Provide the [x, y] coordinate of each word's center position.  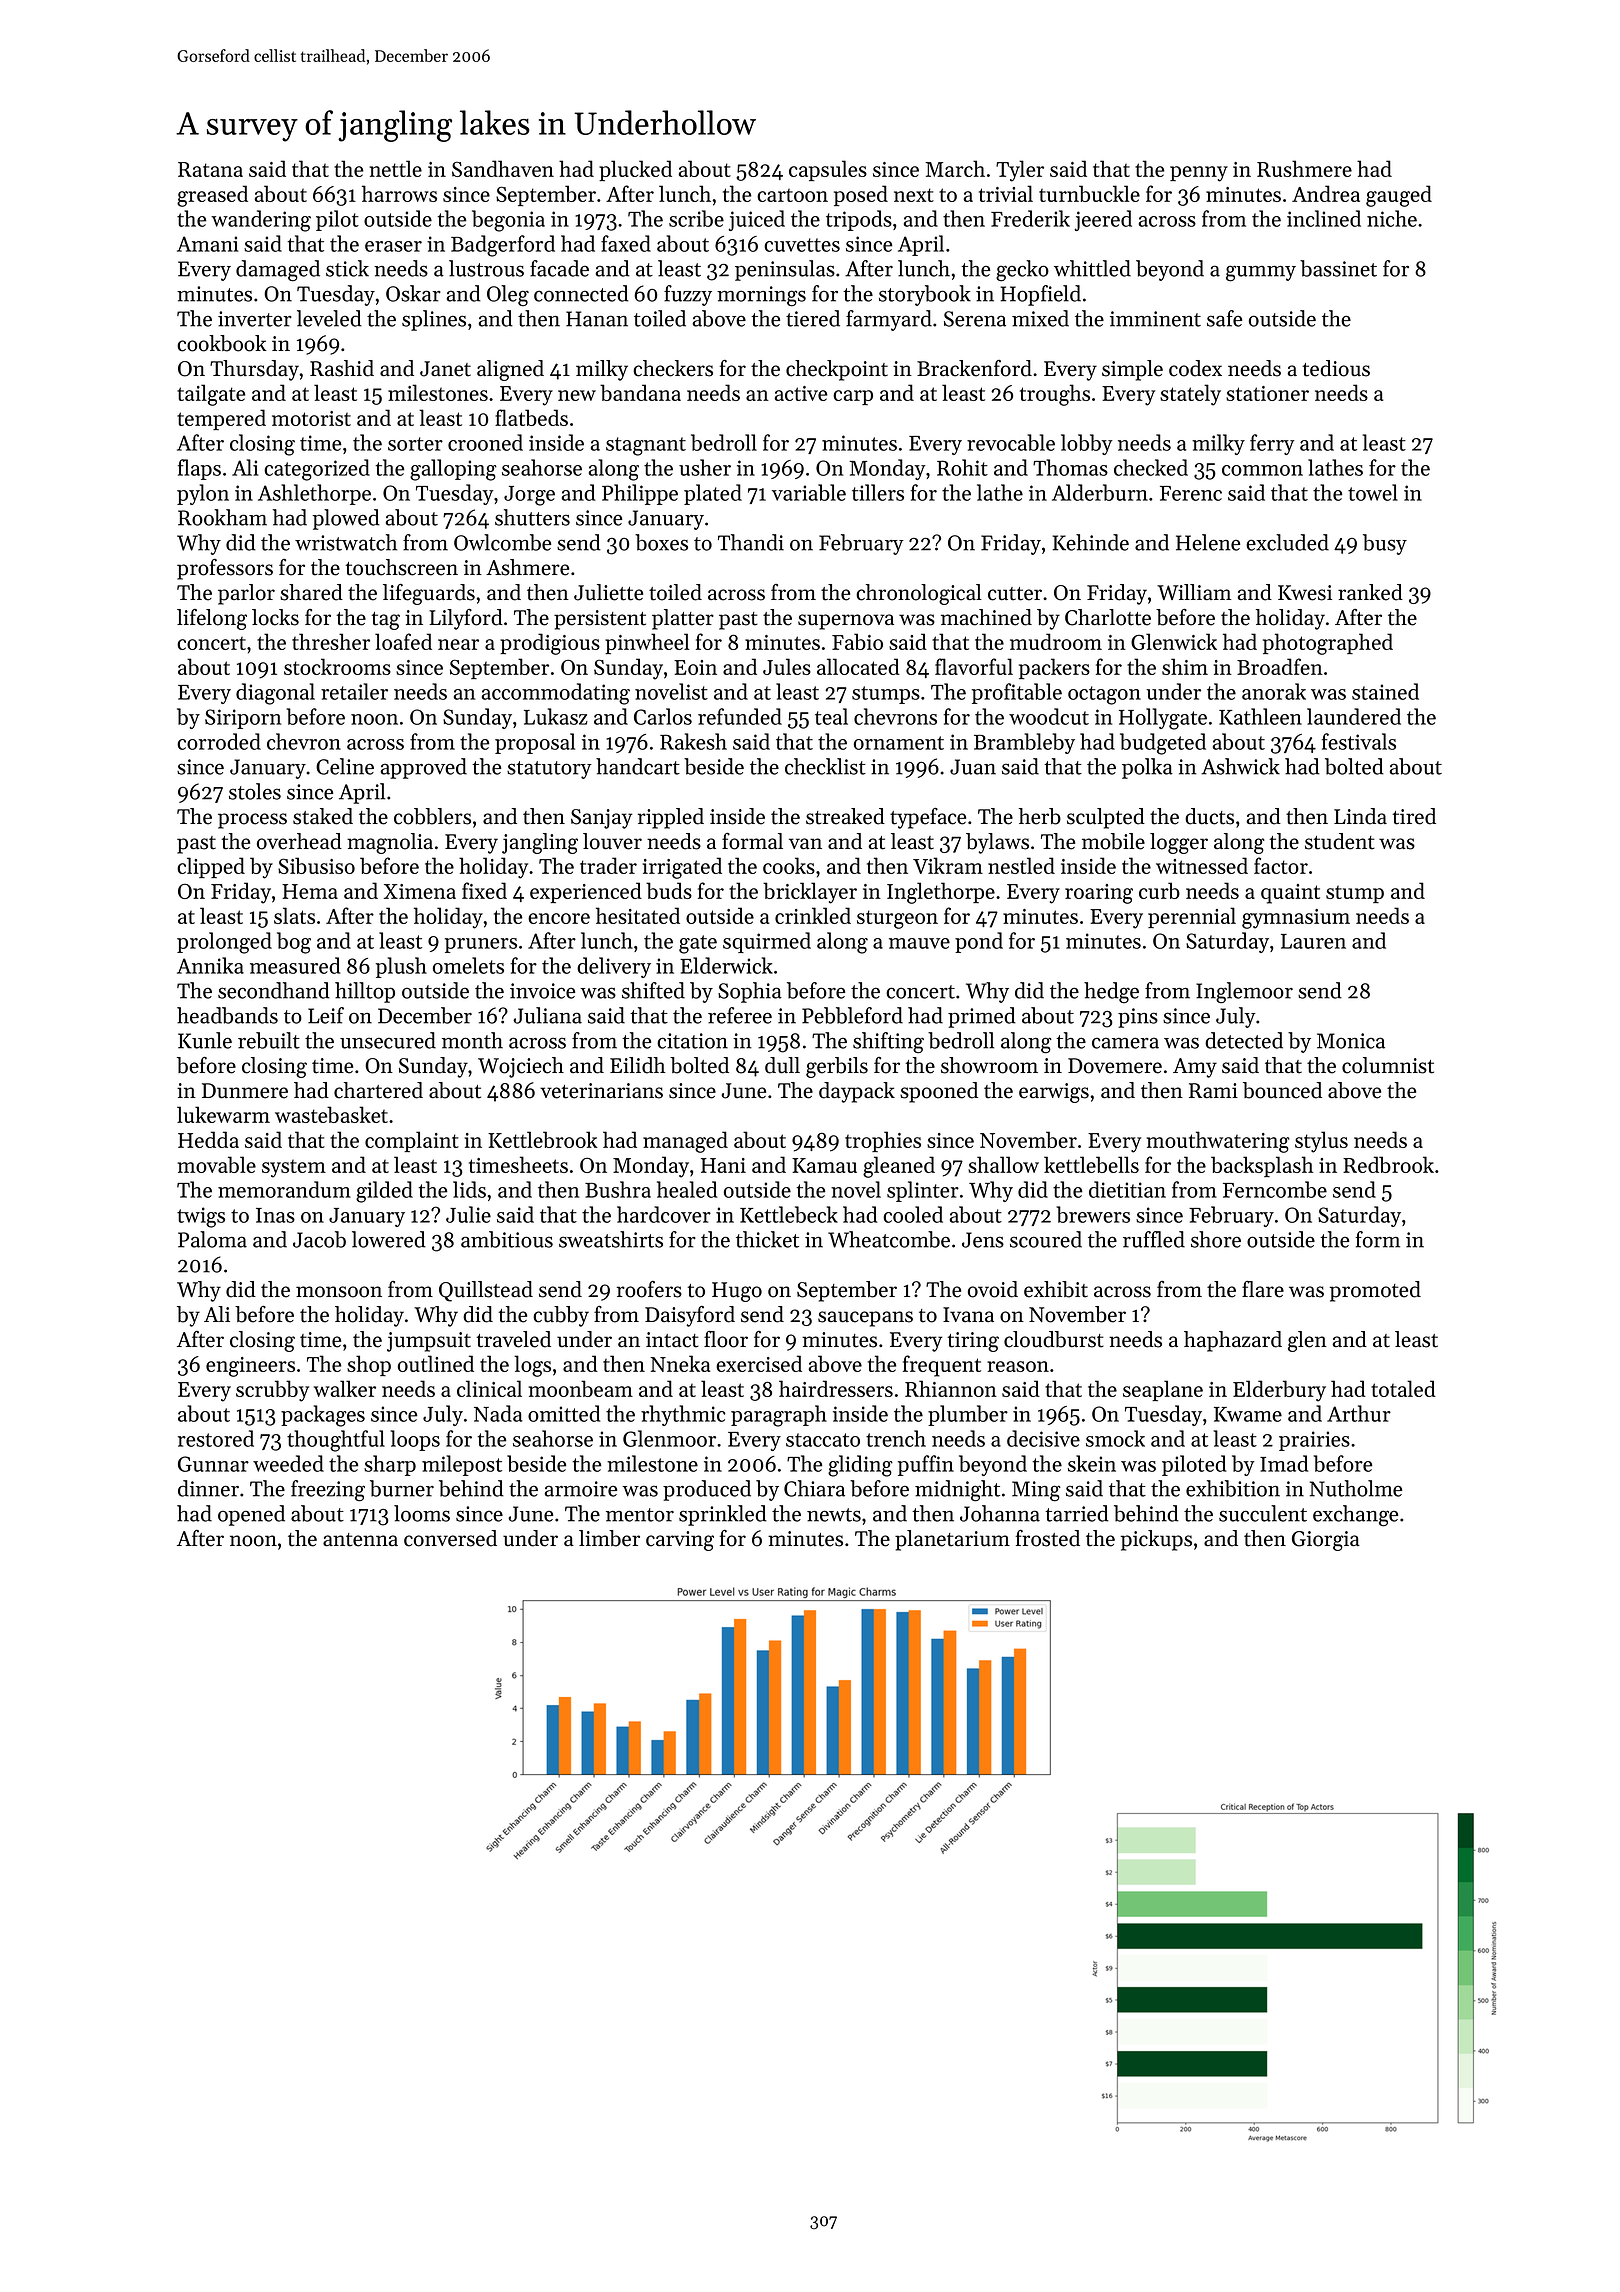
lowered [389, 1239]
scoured [1046, 1239]
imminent [1155, 319]
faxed [626, 243]
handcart [638, 766]
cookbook [222, 343]
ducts [1209, 816]
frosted [1048, 1538]
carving [680, 1541]
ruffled [1154, 1239]
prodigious [550, 644]
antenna [360, 1540]
